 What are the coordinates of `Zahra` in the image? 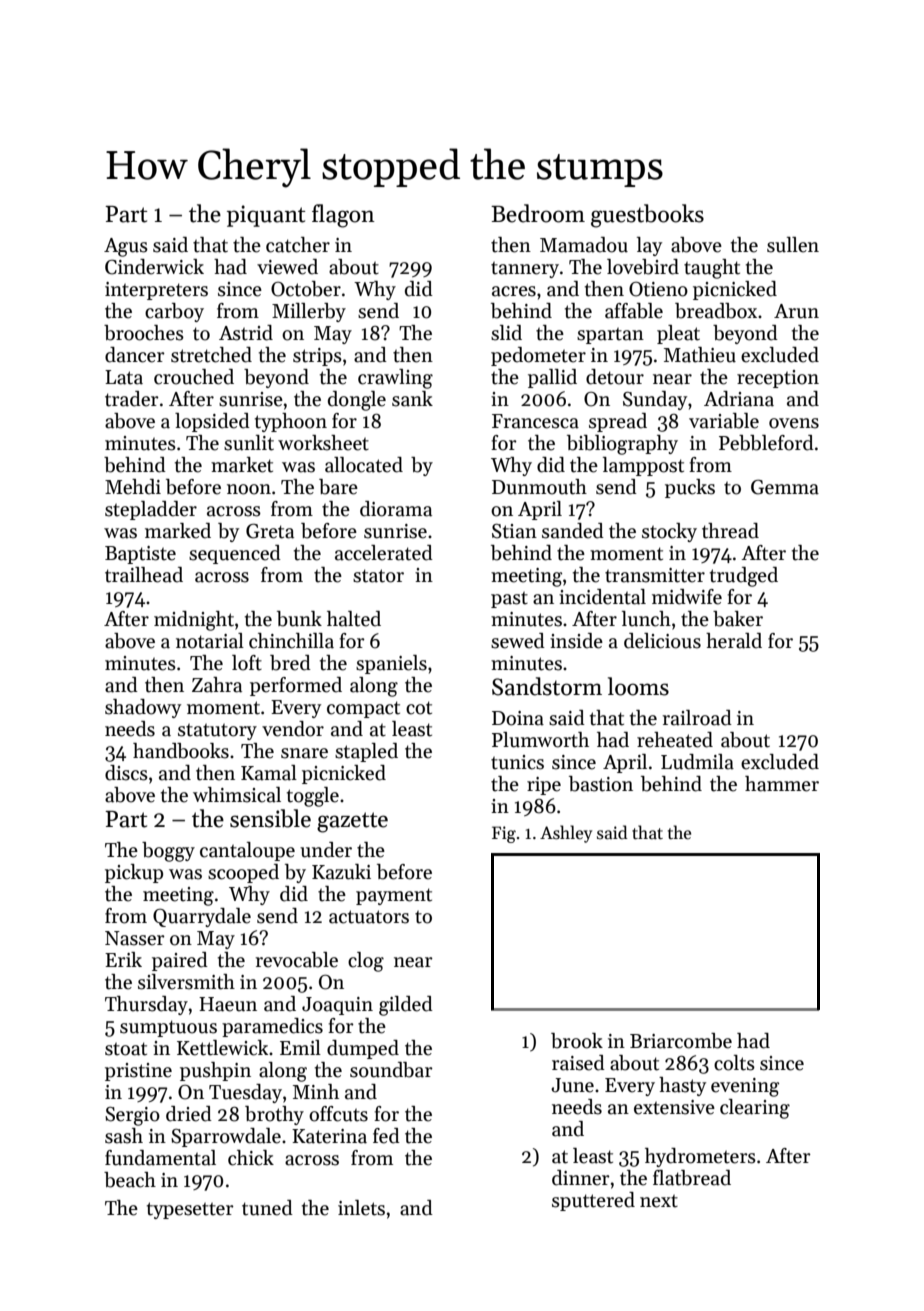 It's located at (217, 685).
